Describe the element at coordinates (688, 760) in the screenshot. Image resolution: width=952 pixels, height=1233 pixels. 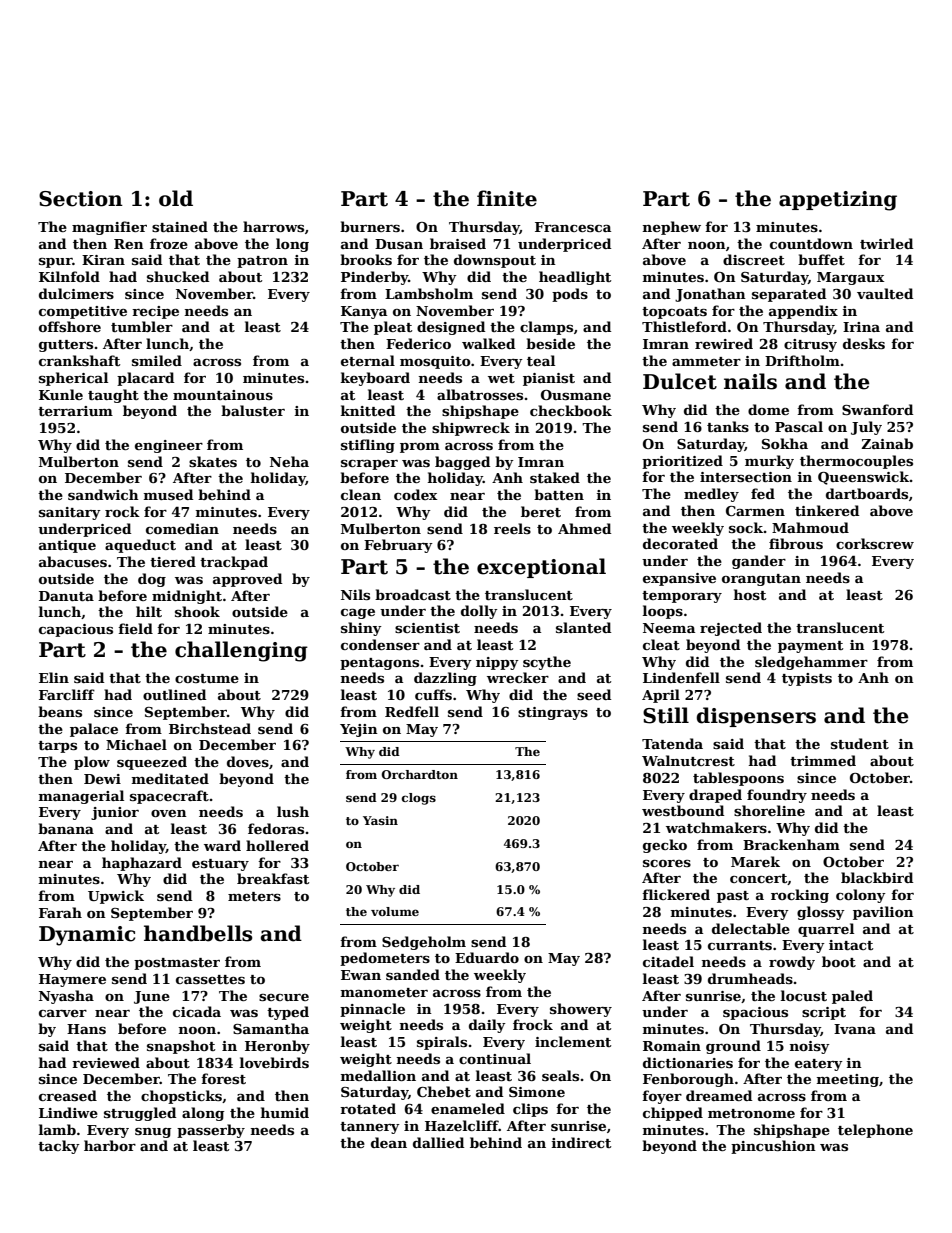
I see `Walnutcrest` at that location.
